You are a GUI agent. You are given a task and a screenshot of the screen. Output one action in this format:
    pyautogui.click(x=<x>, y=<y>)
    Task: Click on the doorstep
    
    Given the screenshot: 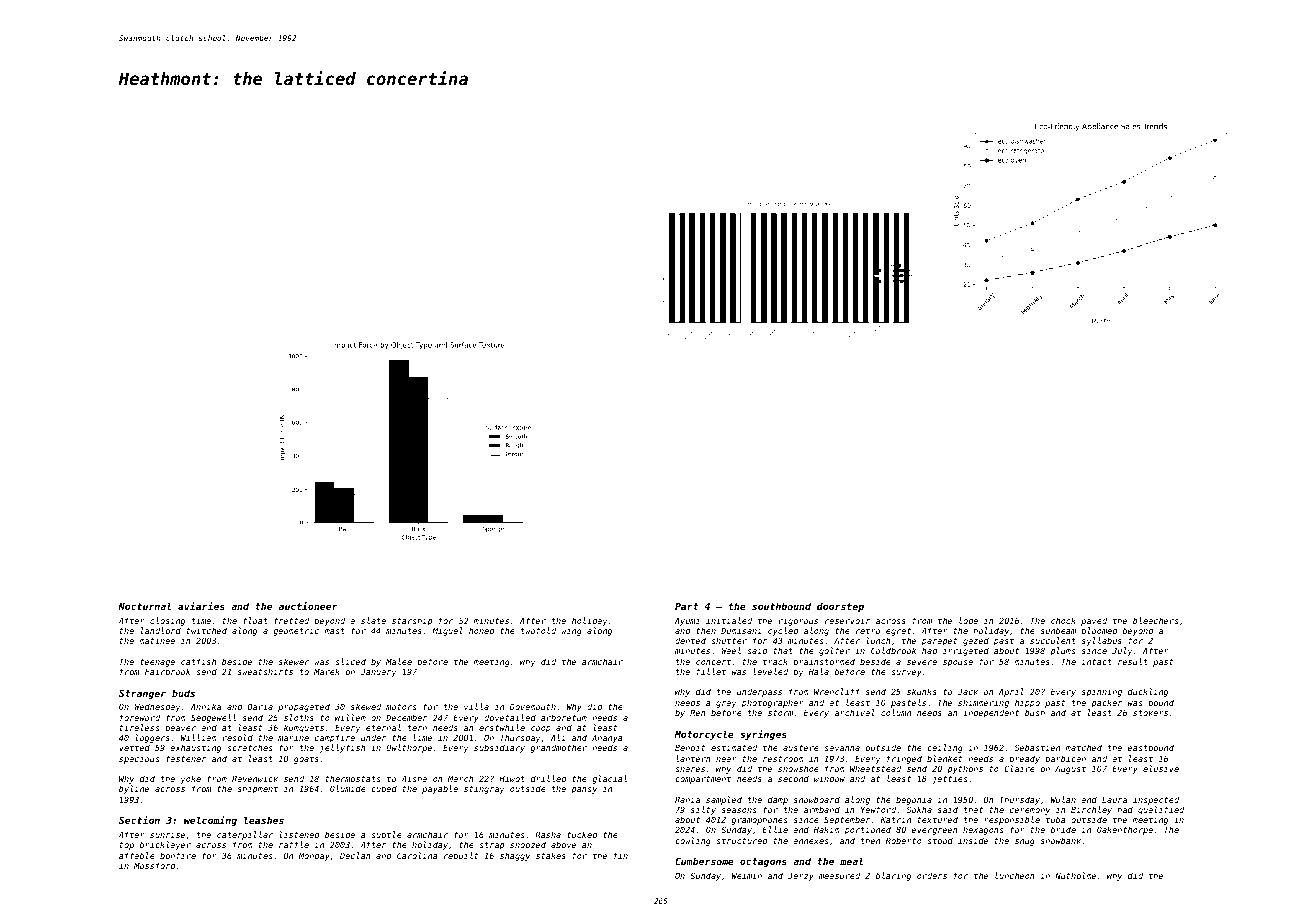 What is the action you would take?
    pyautogui.click(x=840, y=607)
